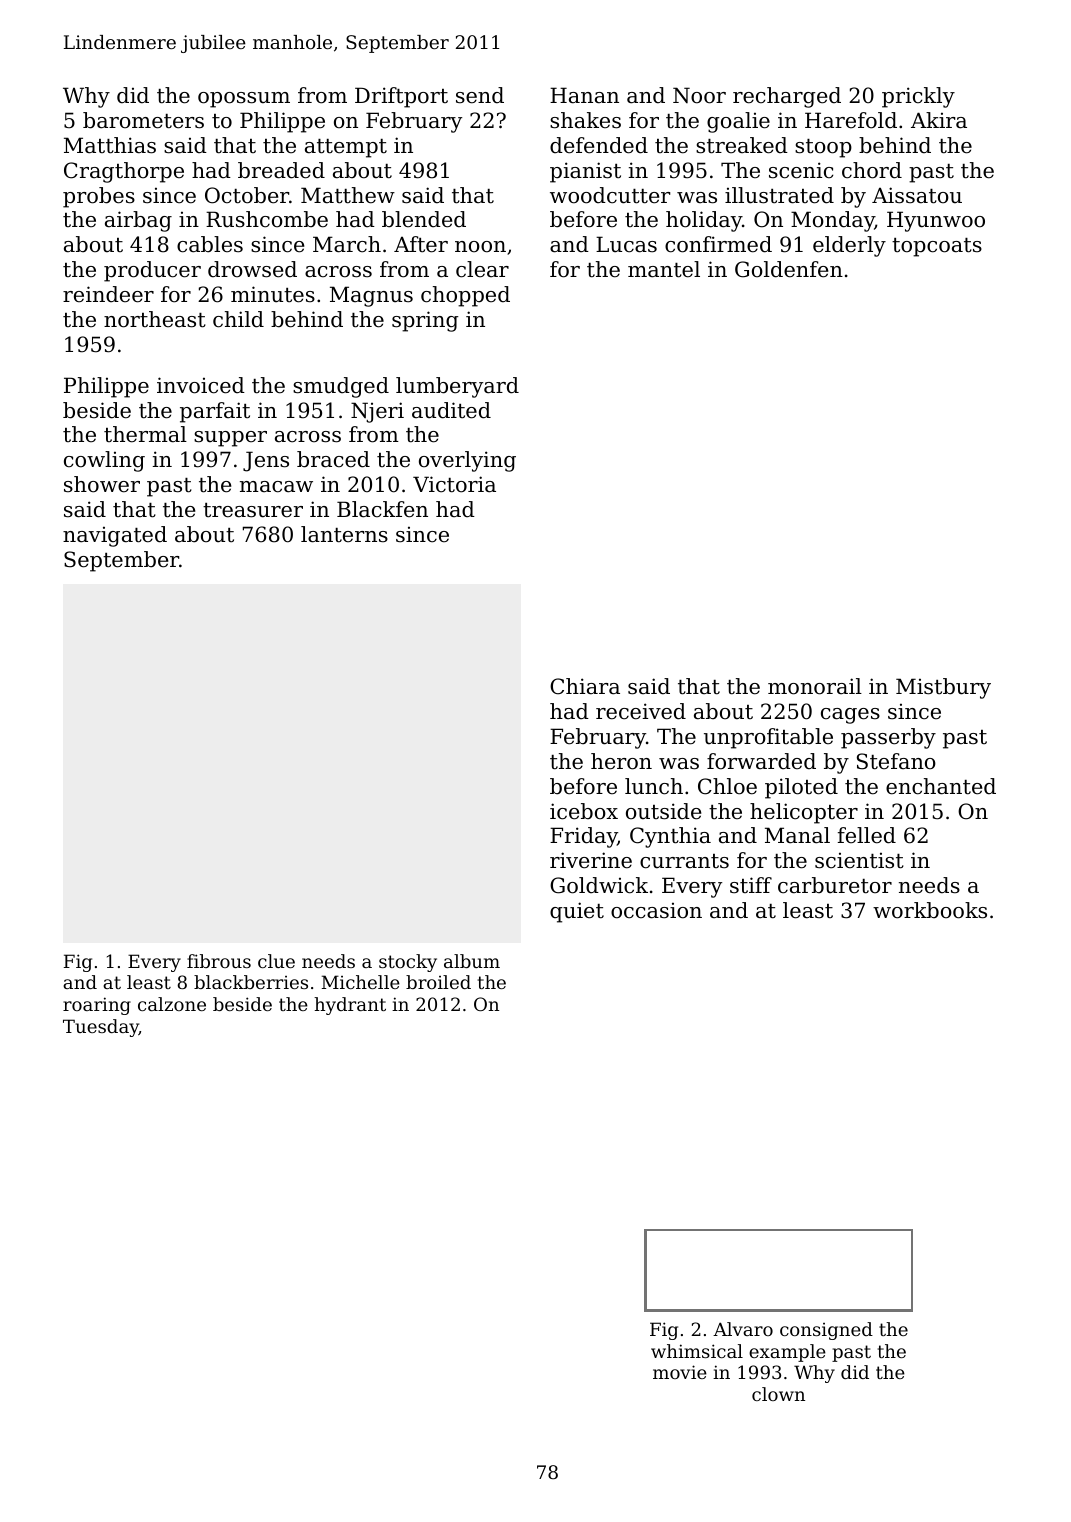  What do you see at coordinates (943, 688) in the screenshot?
I see `Mistbury` at bounding box center [943, 688].
